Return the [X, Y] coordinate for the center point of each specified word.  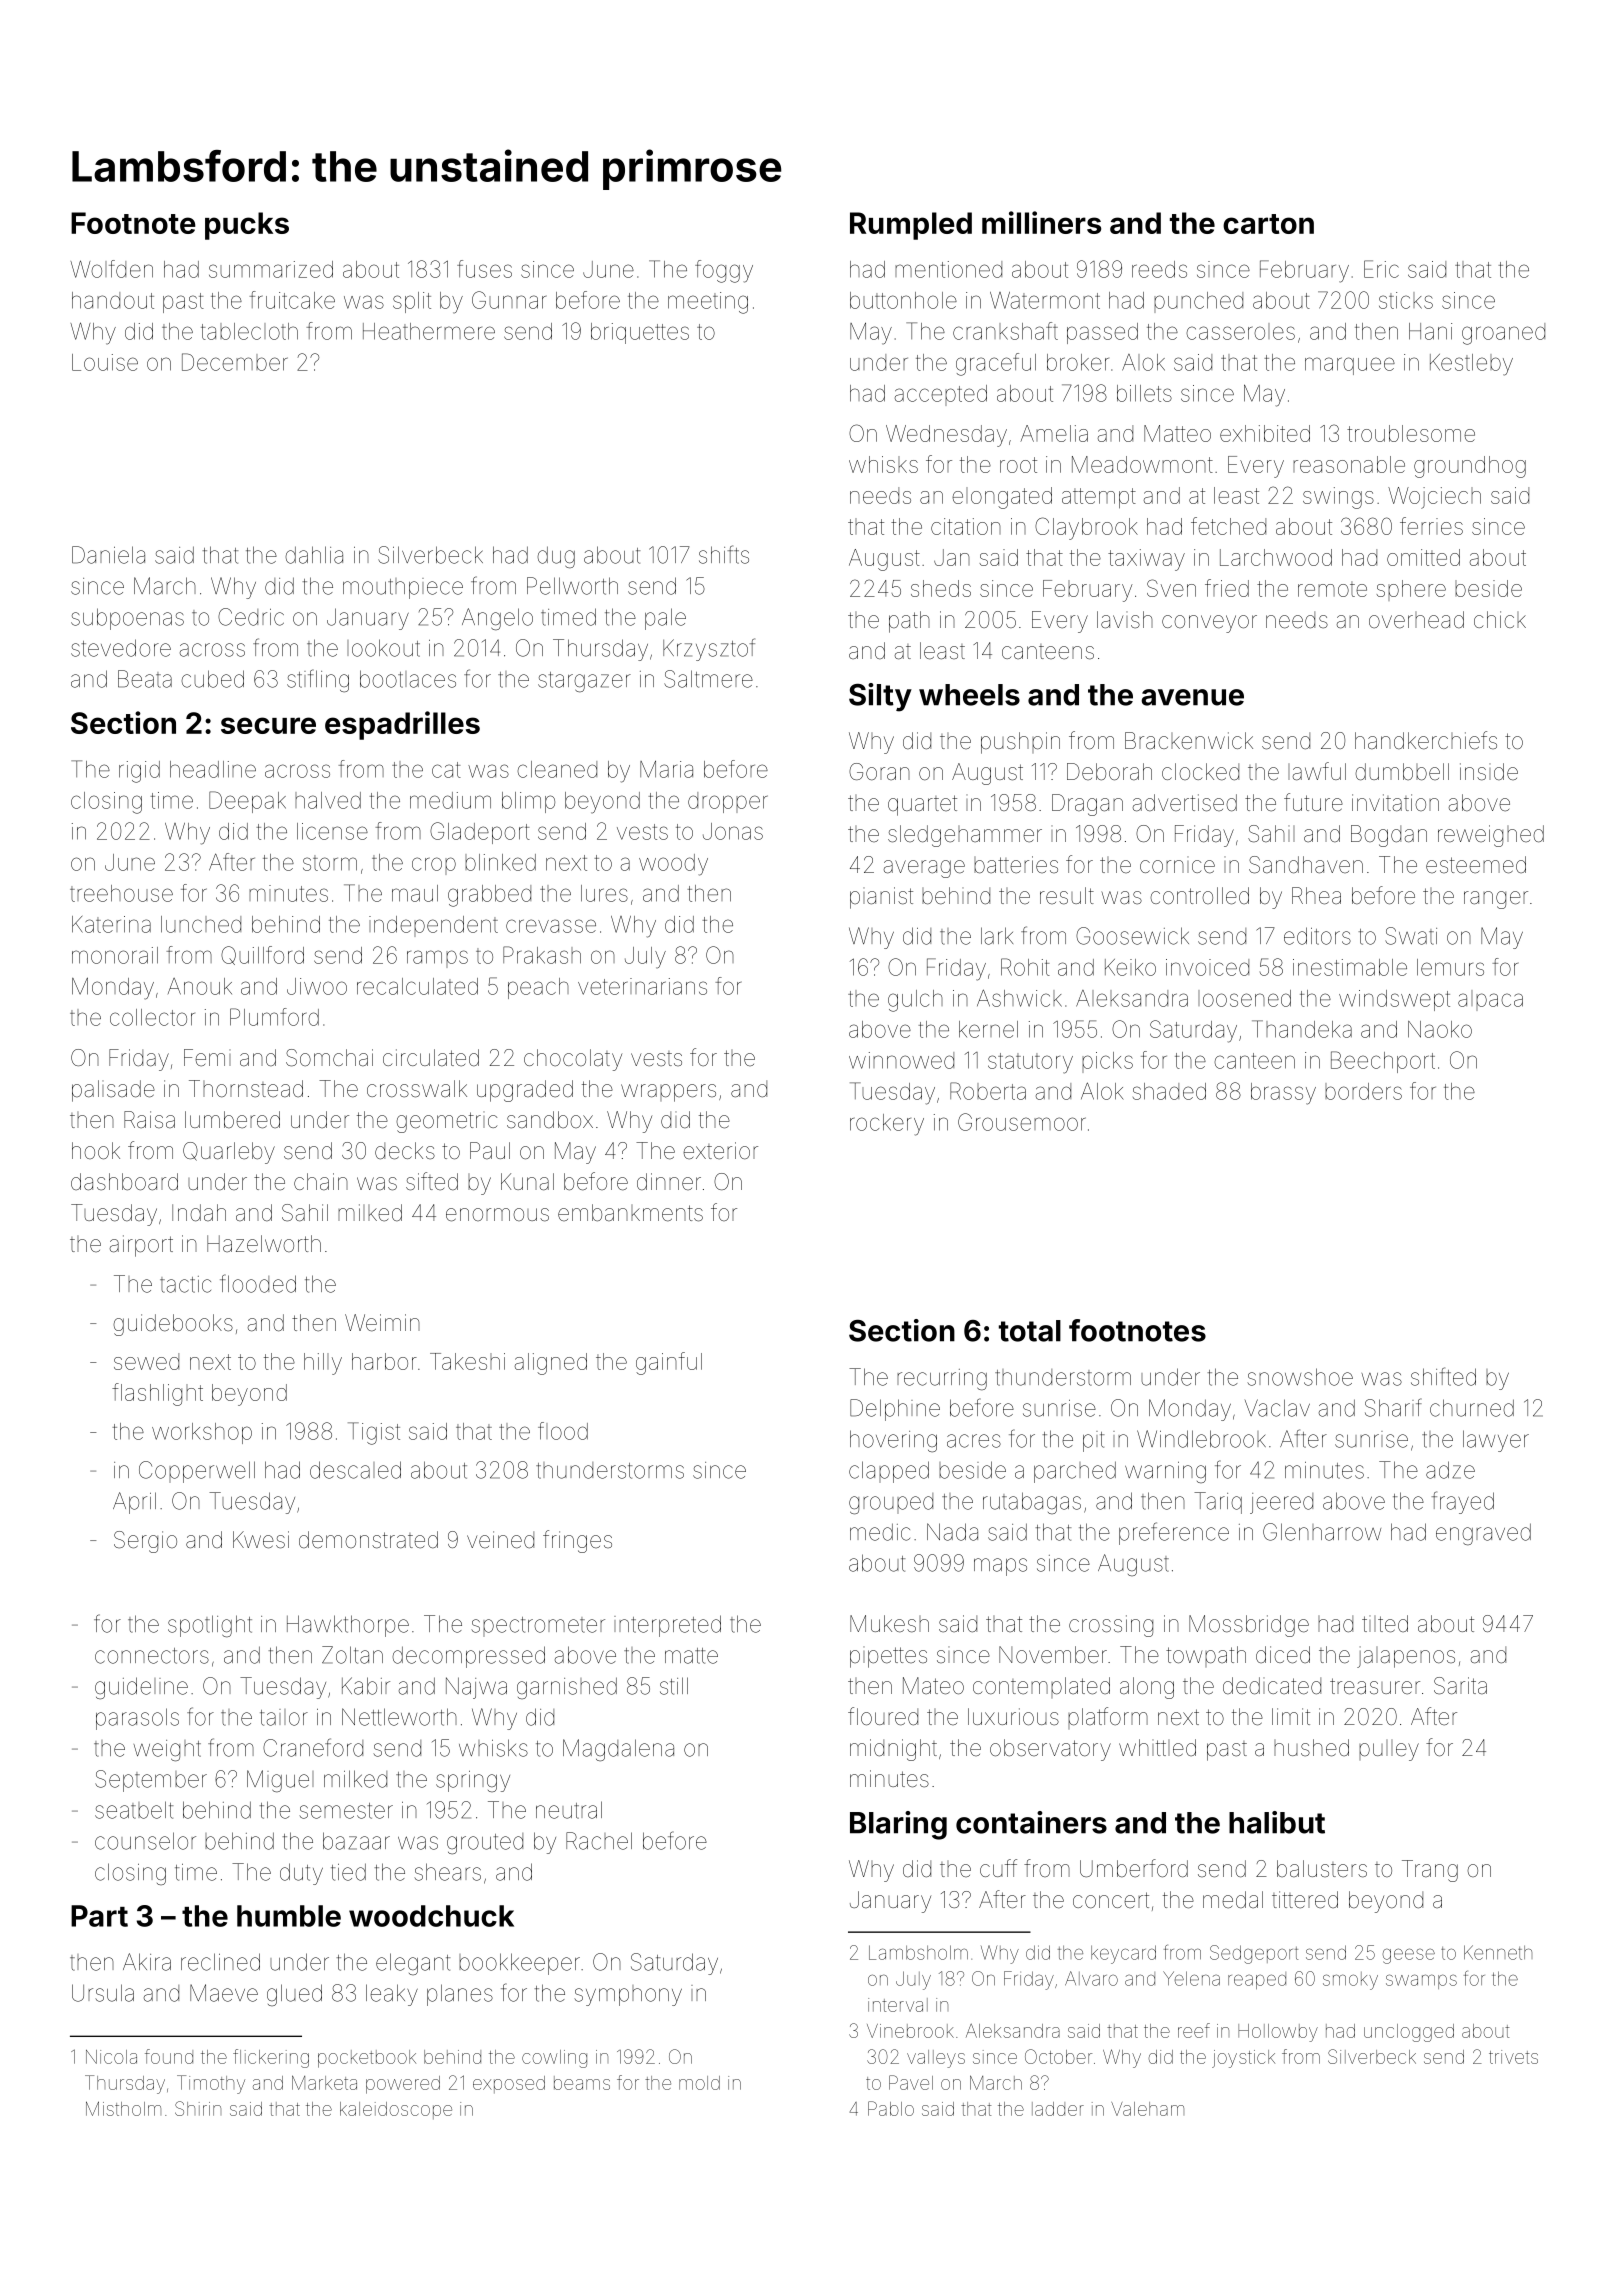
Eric [1381, 269]
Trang [1430, 1871]
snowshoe [1300, 1377]
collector [152, 1017]
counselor [145, 1841]
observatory [1050, 1750]
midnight [893, 1750]
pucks [247, 226]
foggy [724, 271]
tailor [284, 1717]
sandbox [550, 1120]
